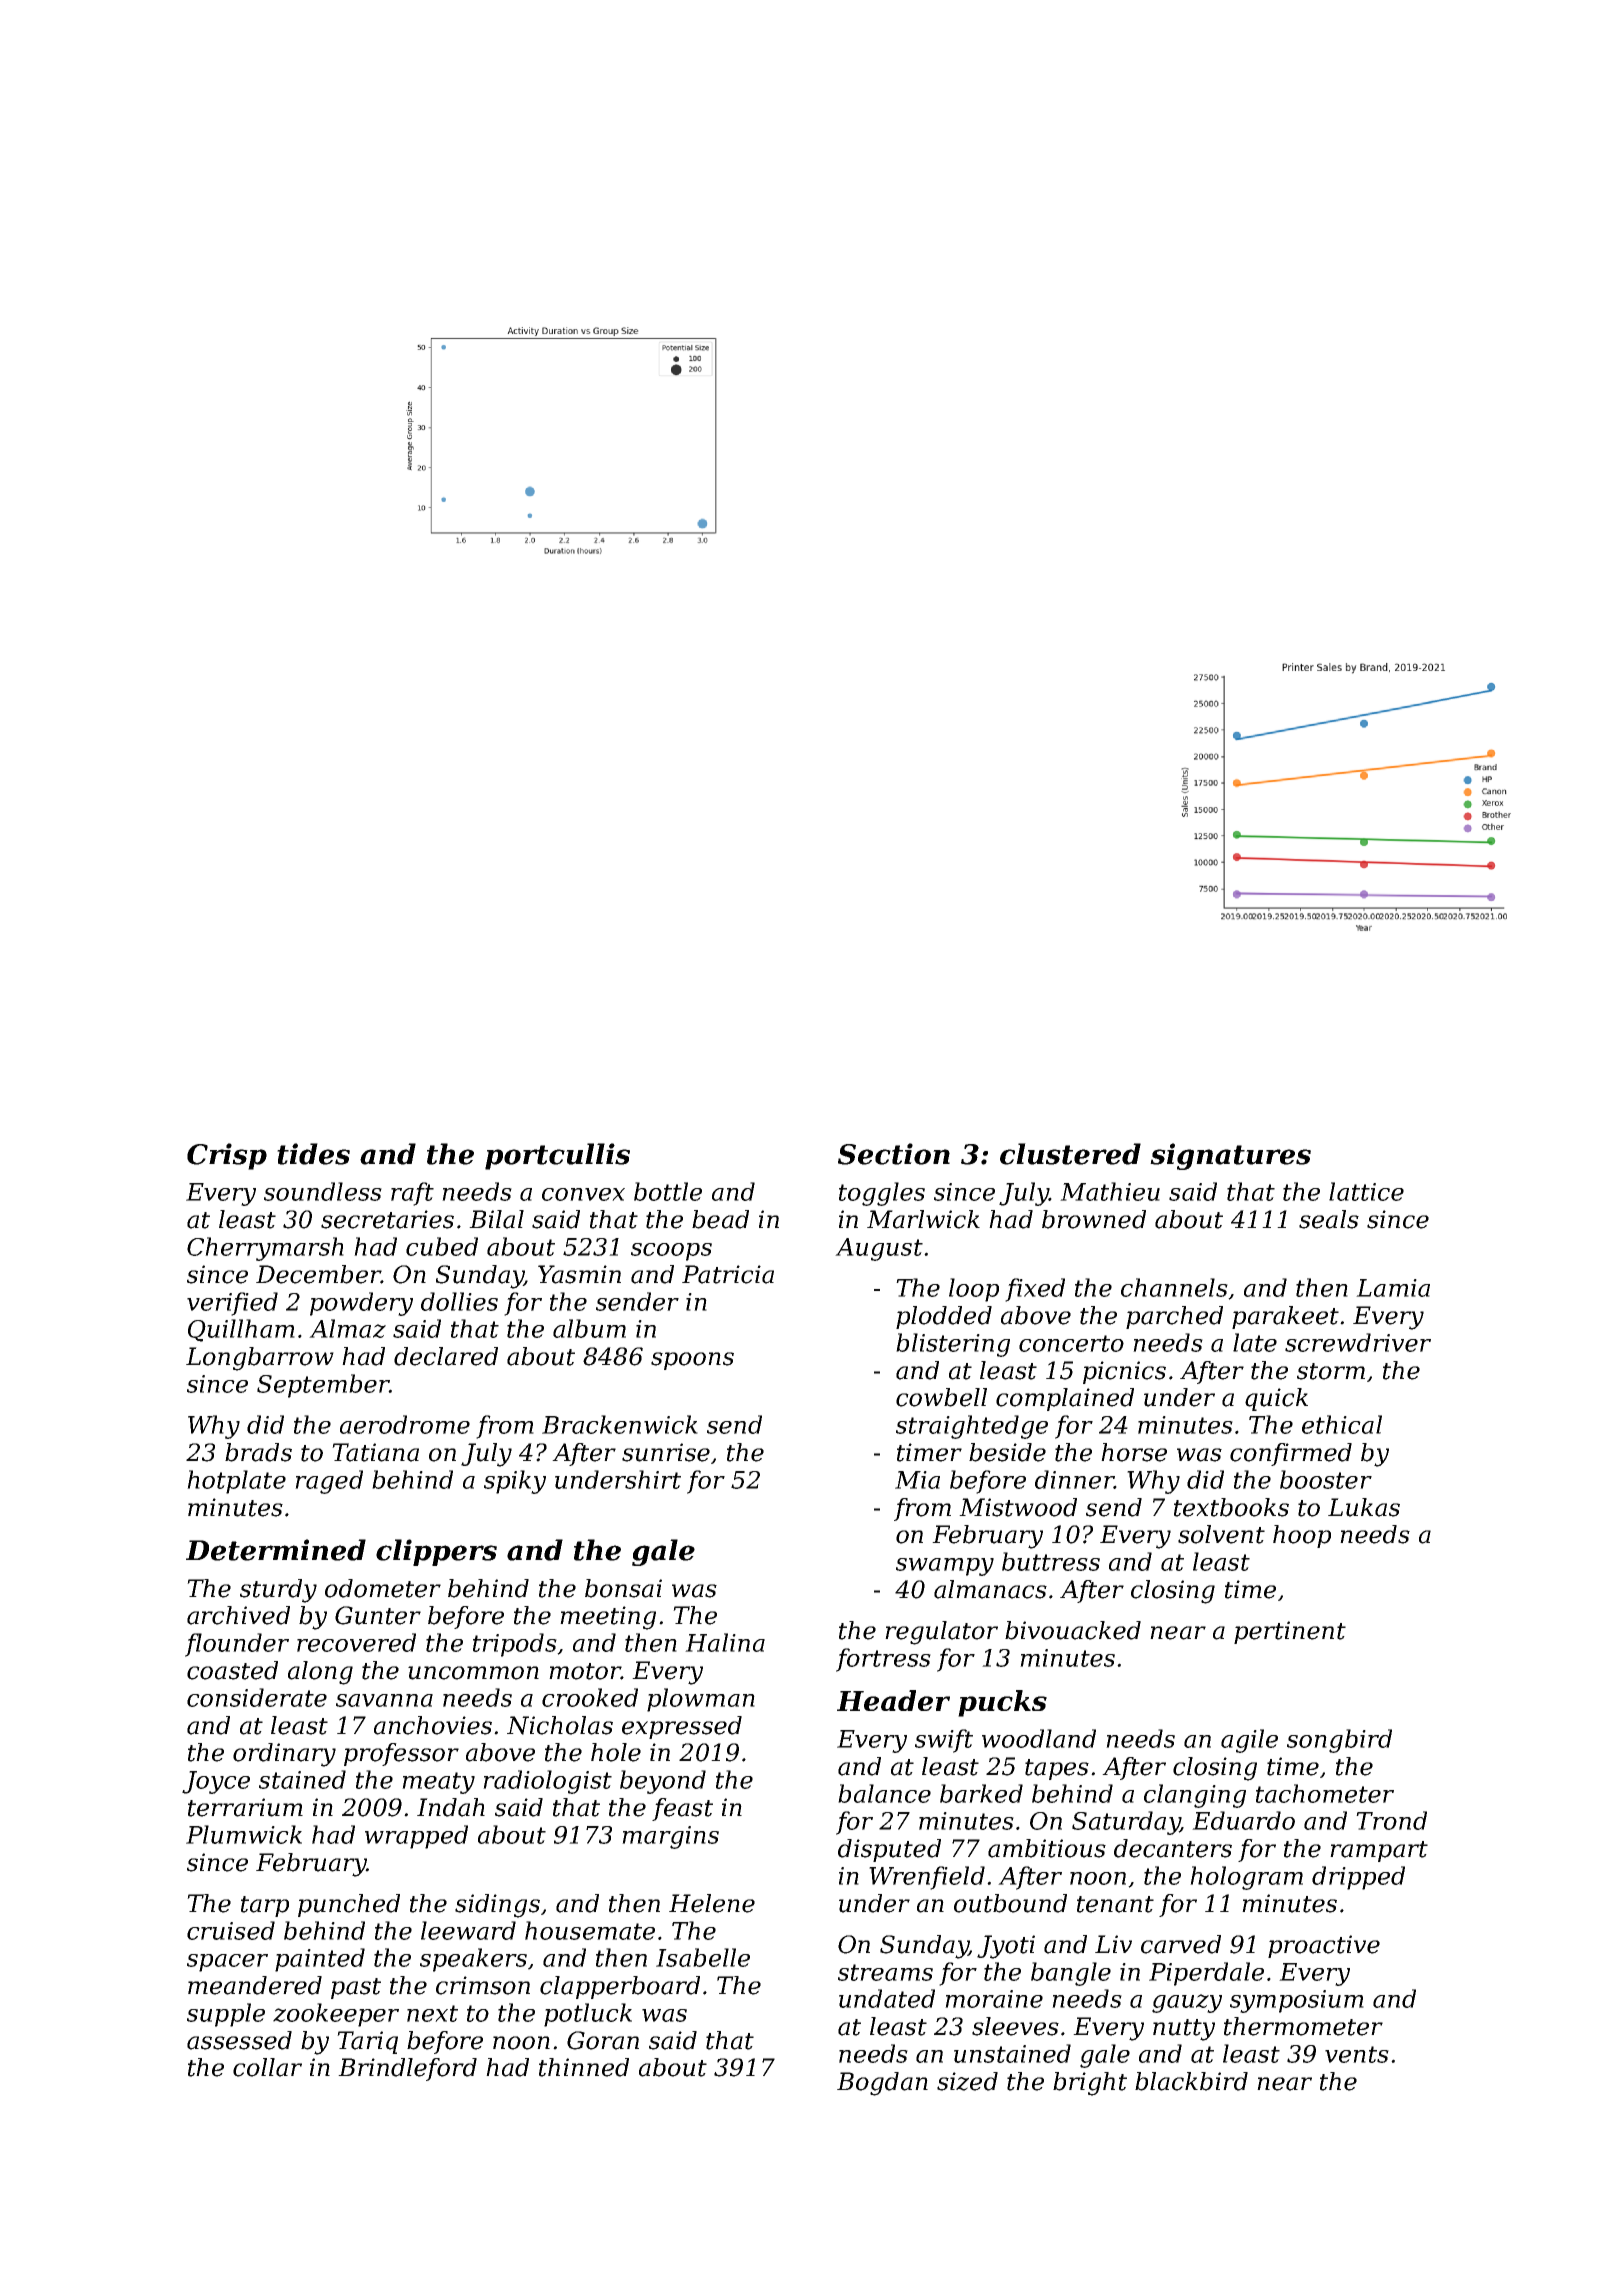 The width and height of the image is (1620, 2292). I want to click on regulator, so click(941, 1633).
